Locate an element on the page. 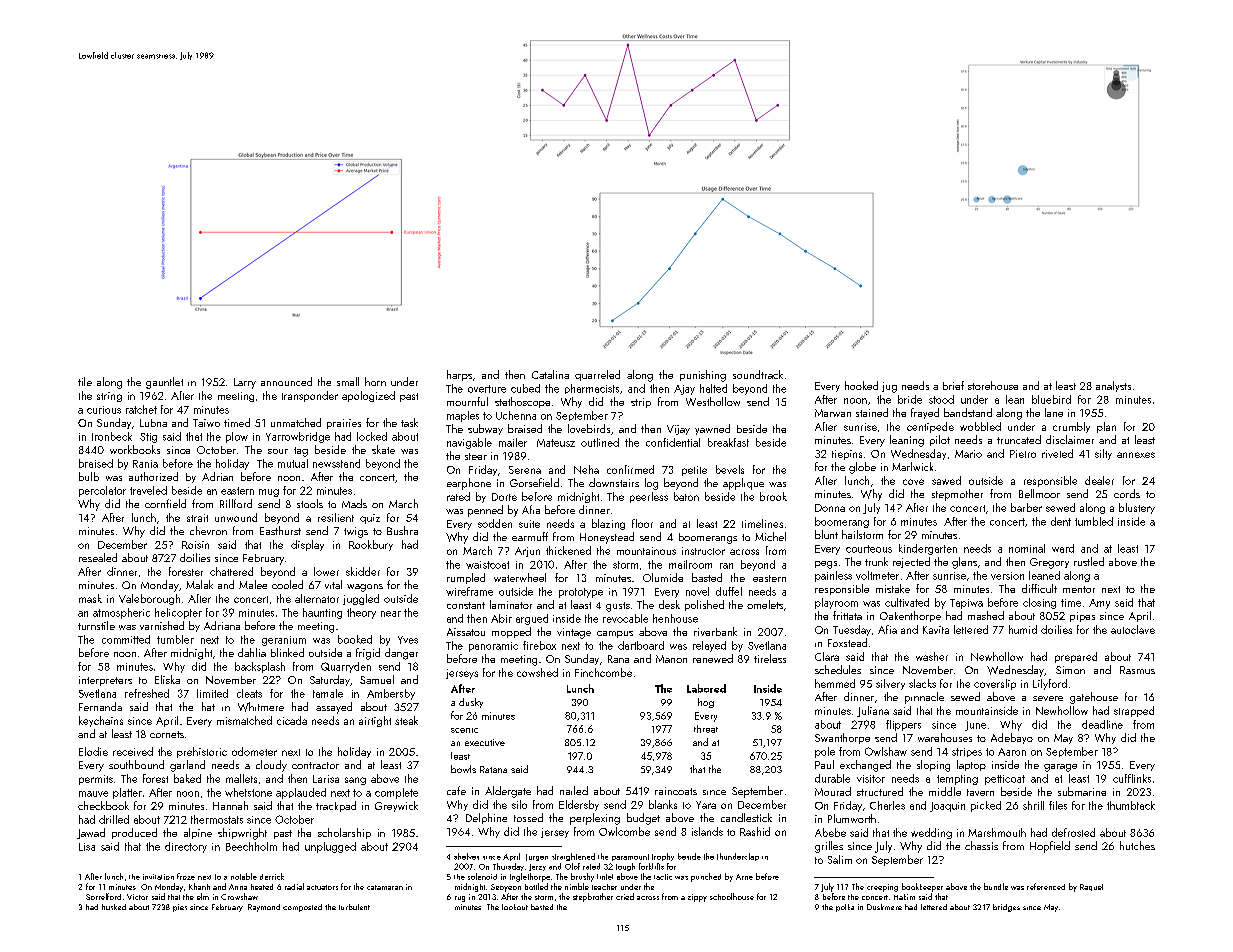 The height and width of the image is (952, 1233). announced is located at coordinates (286, 381).
